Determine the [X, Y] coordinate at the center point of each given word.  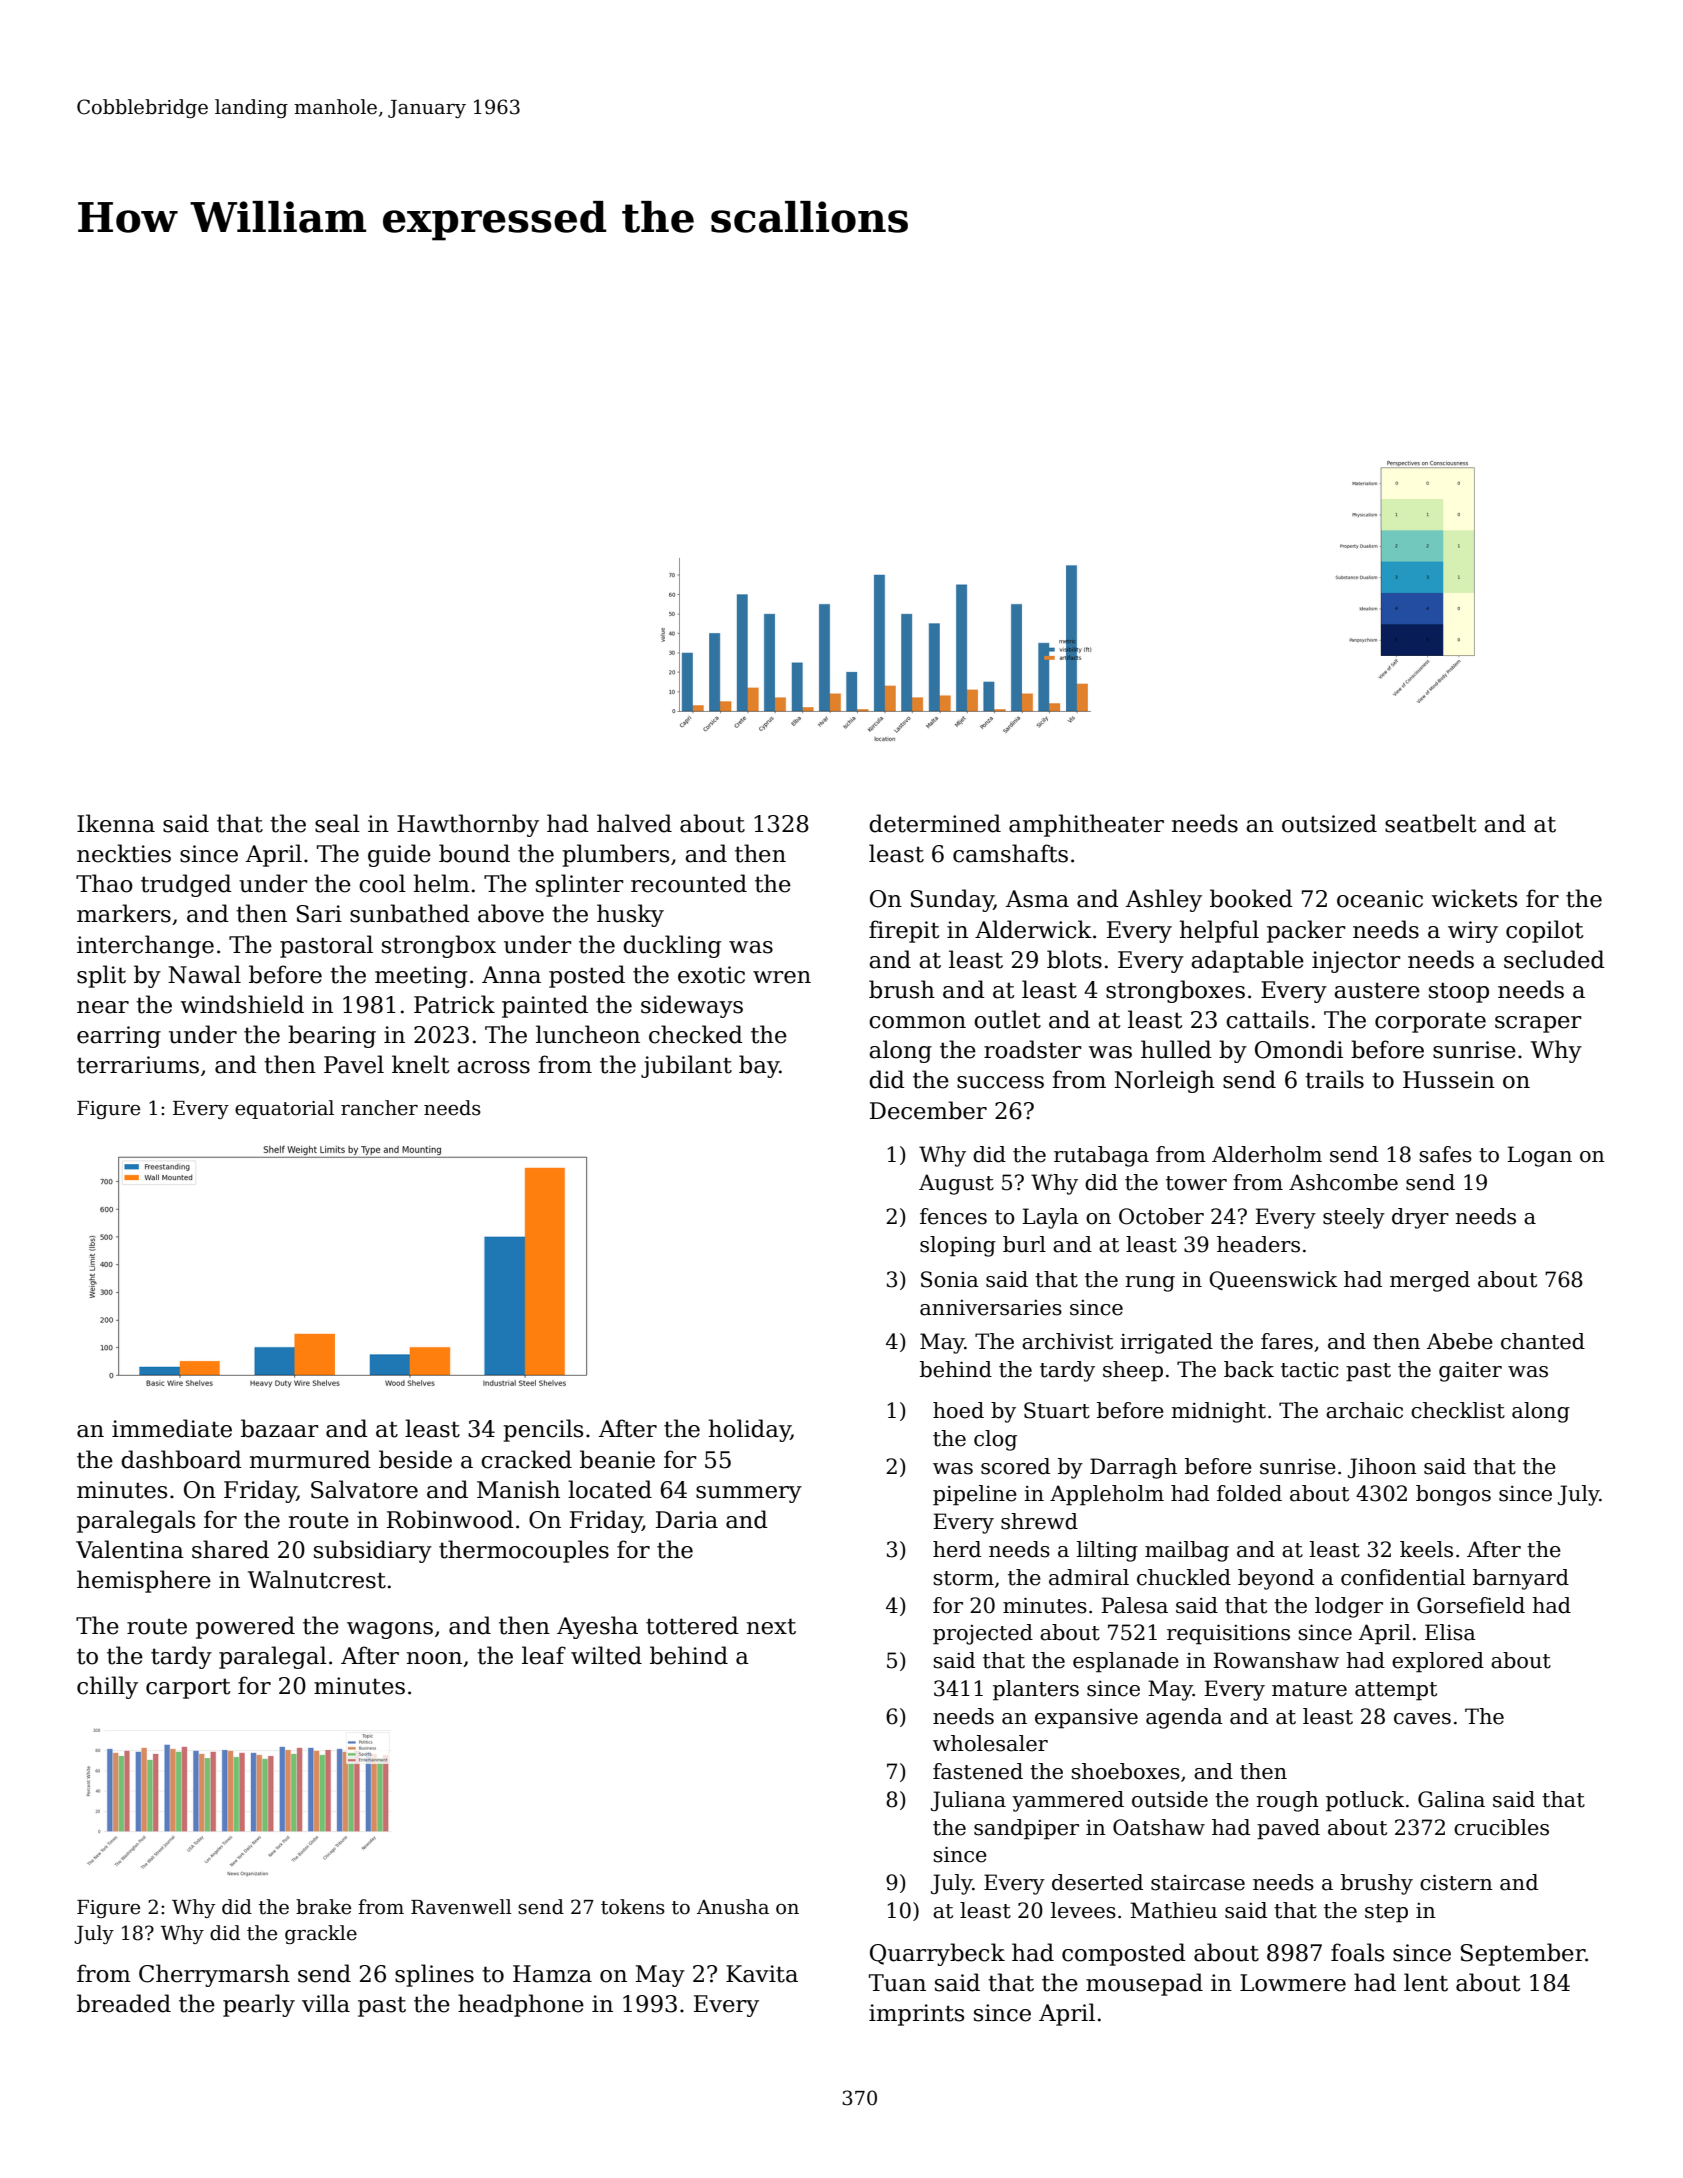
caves [1422, 1719]
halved [634, 823]
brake [323, 1907]
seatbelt [1431, 823]
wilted [606, 1655]
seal [337, 823]
